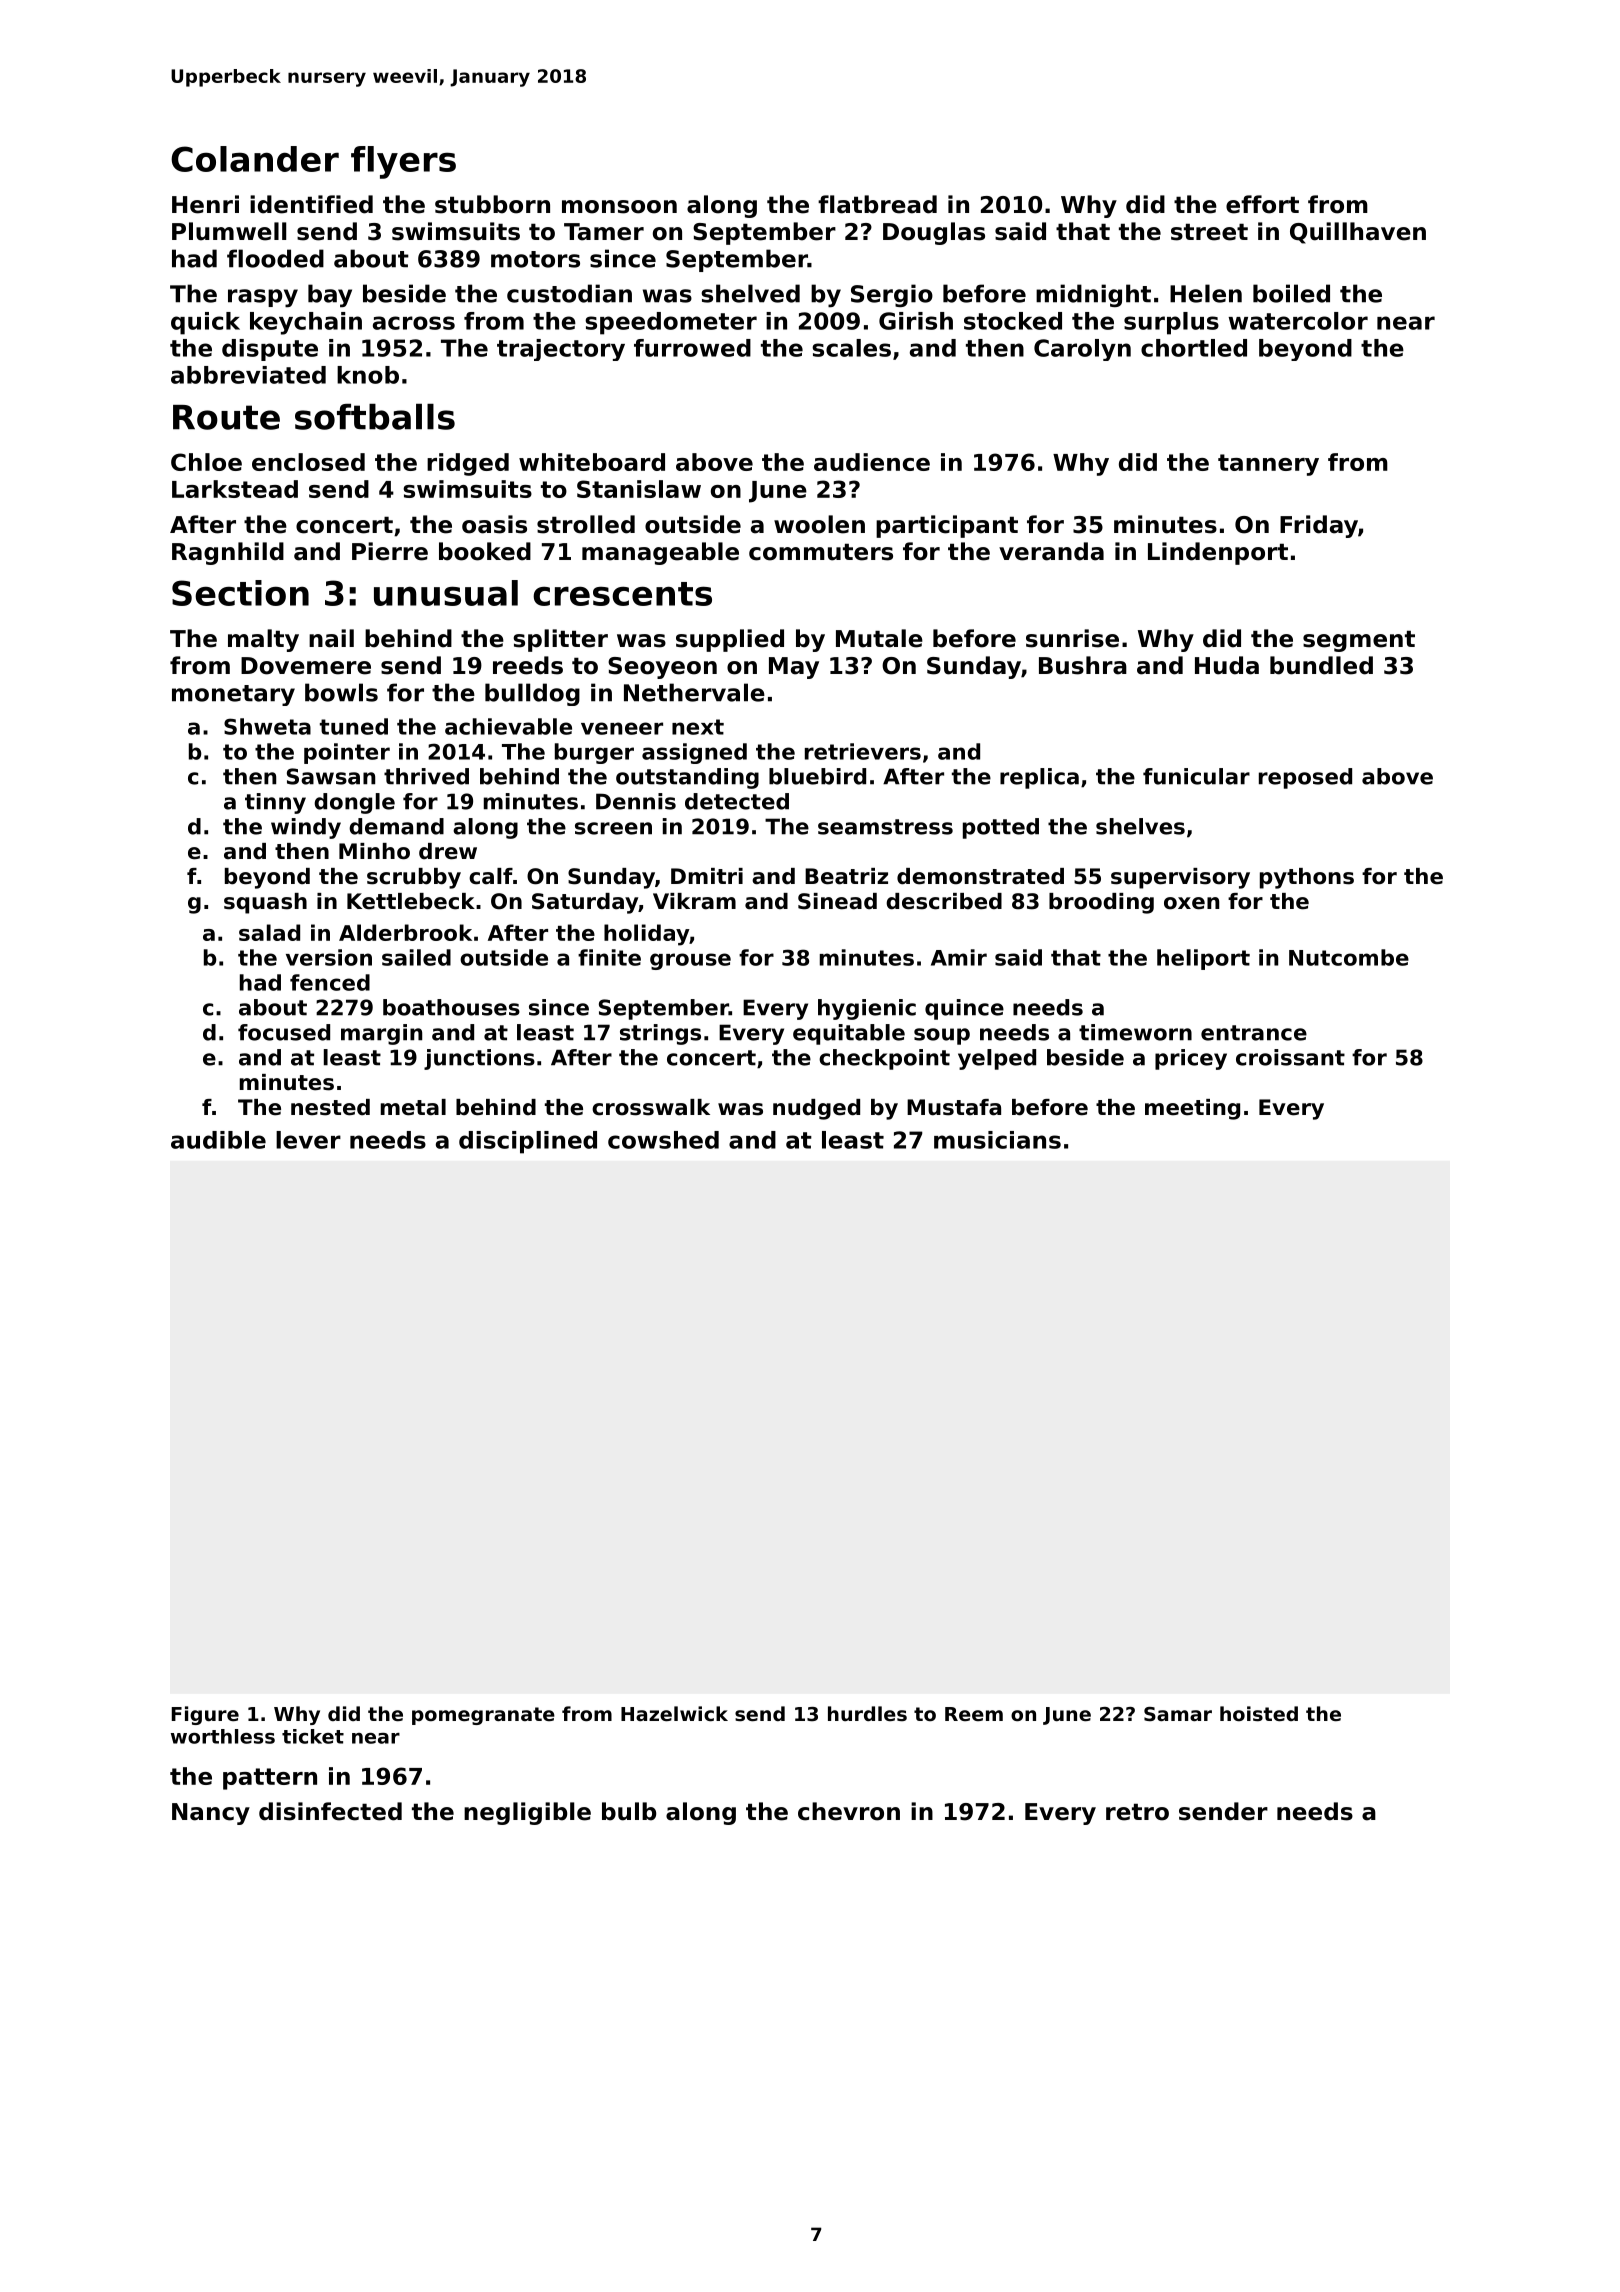  Describe the element at coordinates (381, 1034) in the document. I see `margin` at that location.
